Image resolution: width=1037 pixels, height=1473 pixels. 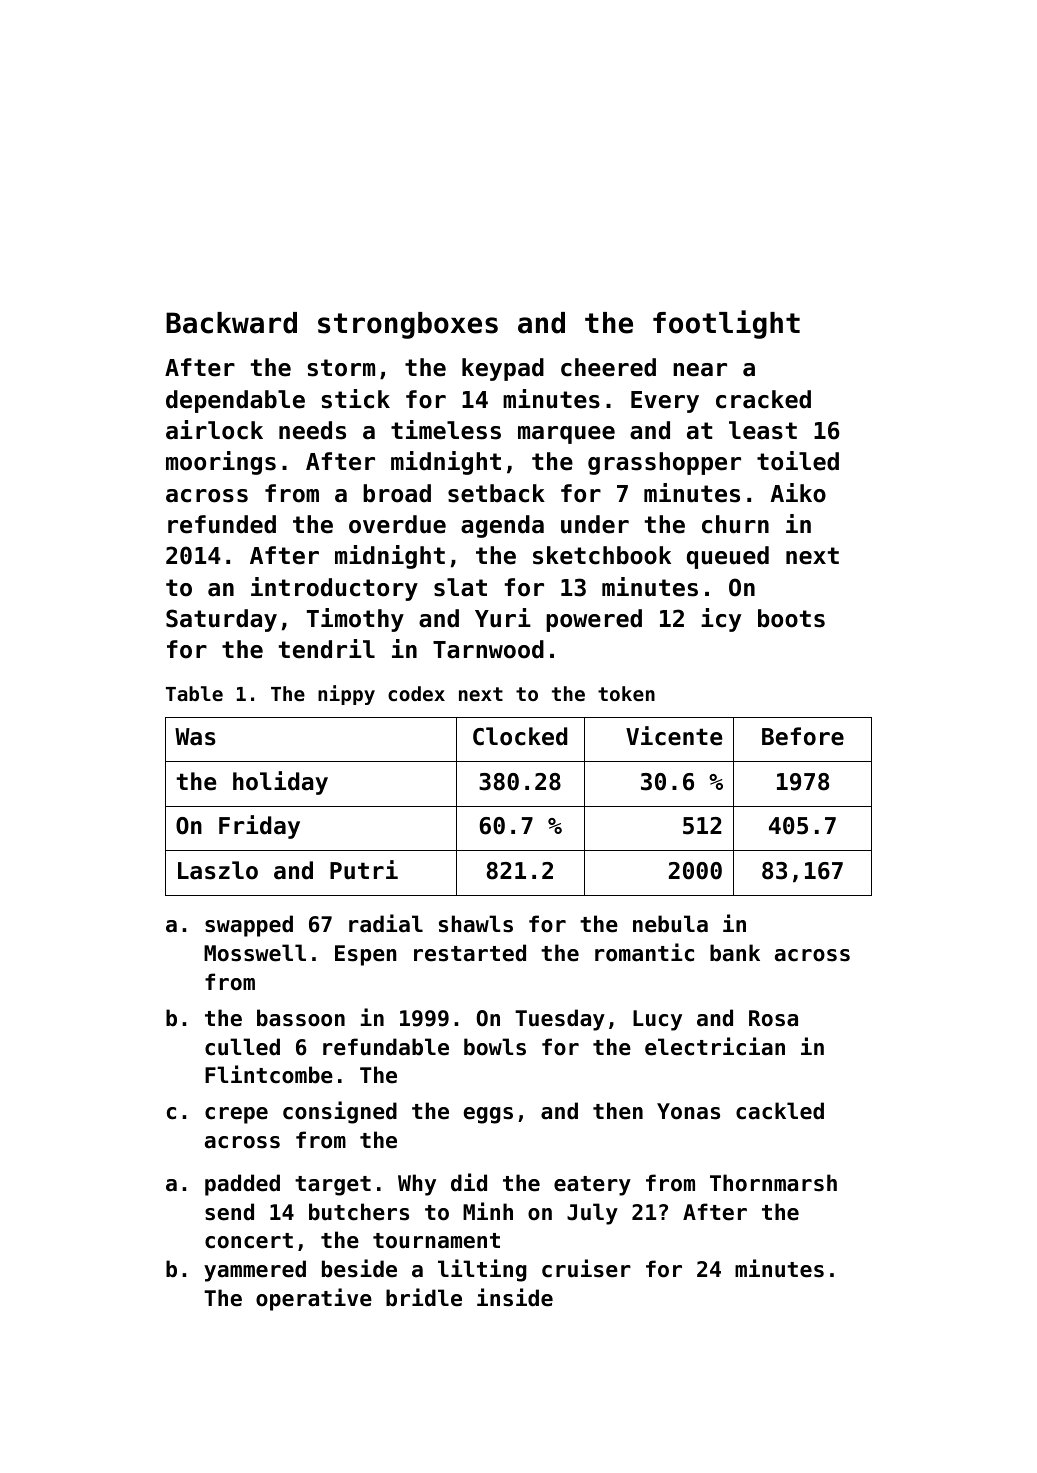 What do you see at coordinates (515, 1297) in the screenshot?
I see `inside` at bounding box center [515, 1297].
